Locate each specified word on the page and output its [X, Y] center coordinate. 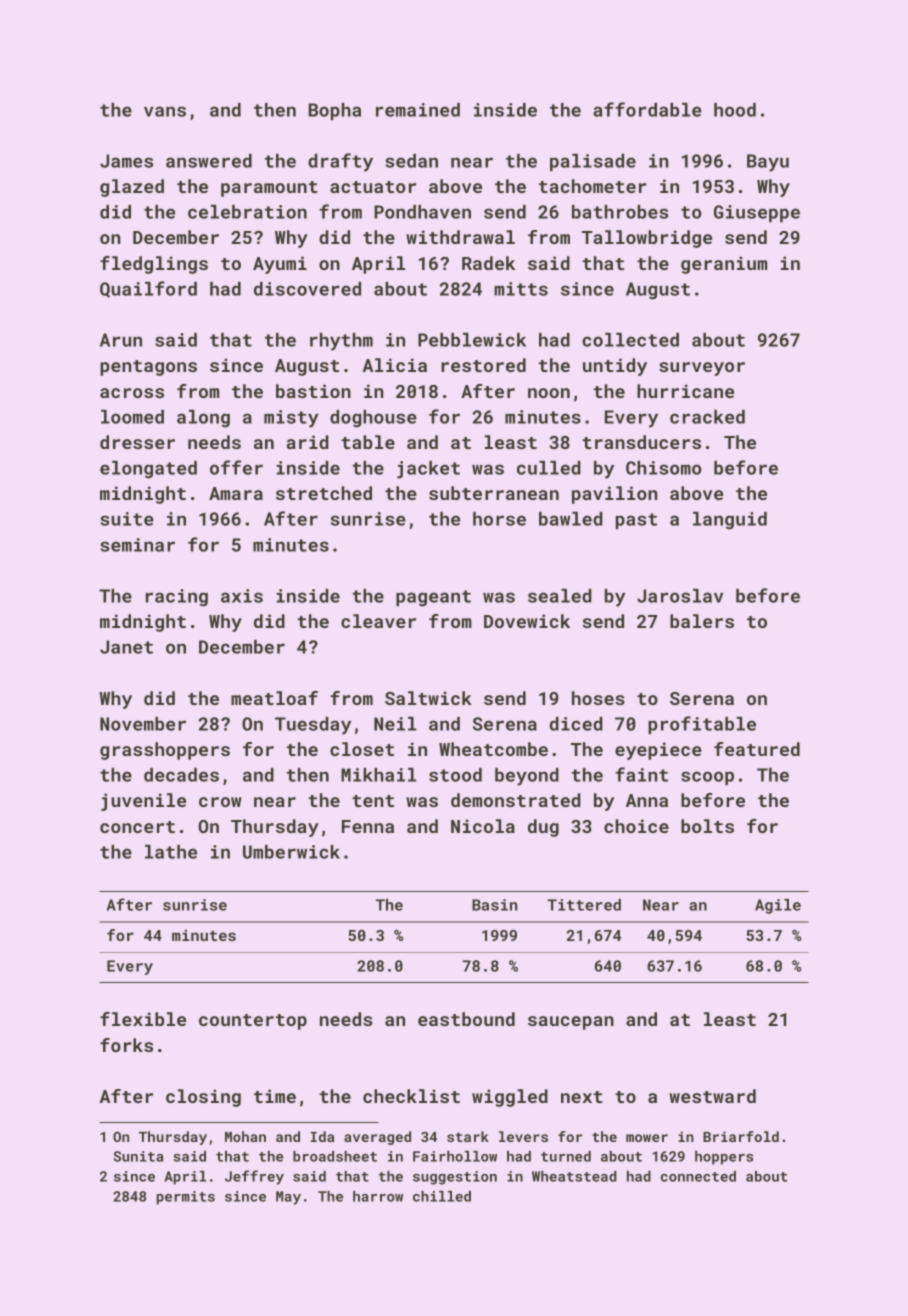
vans [165, 111]
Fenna [368, 826]
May [288, 1198]
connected [698, 1176]
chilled [442, 1196]
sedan [411, 161]
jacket [428, 470]
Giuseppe [757, 213]
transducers [641, 442]
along [203, 419]
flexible [143, 1019]
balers [702, 621]
